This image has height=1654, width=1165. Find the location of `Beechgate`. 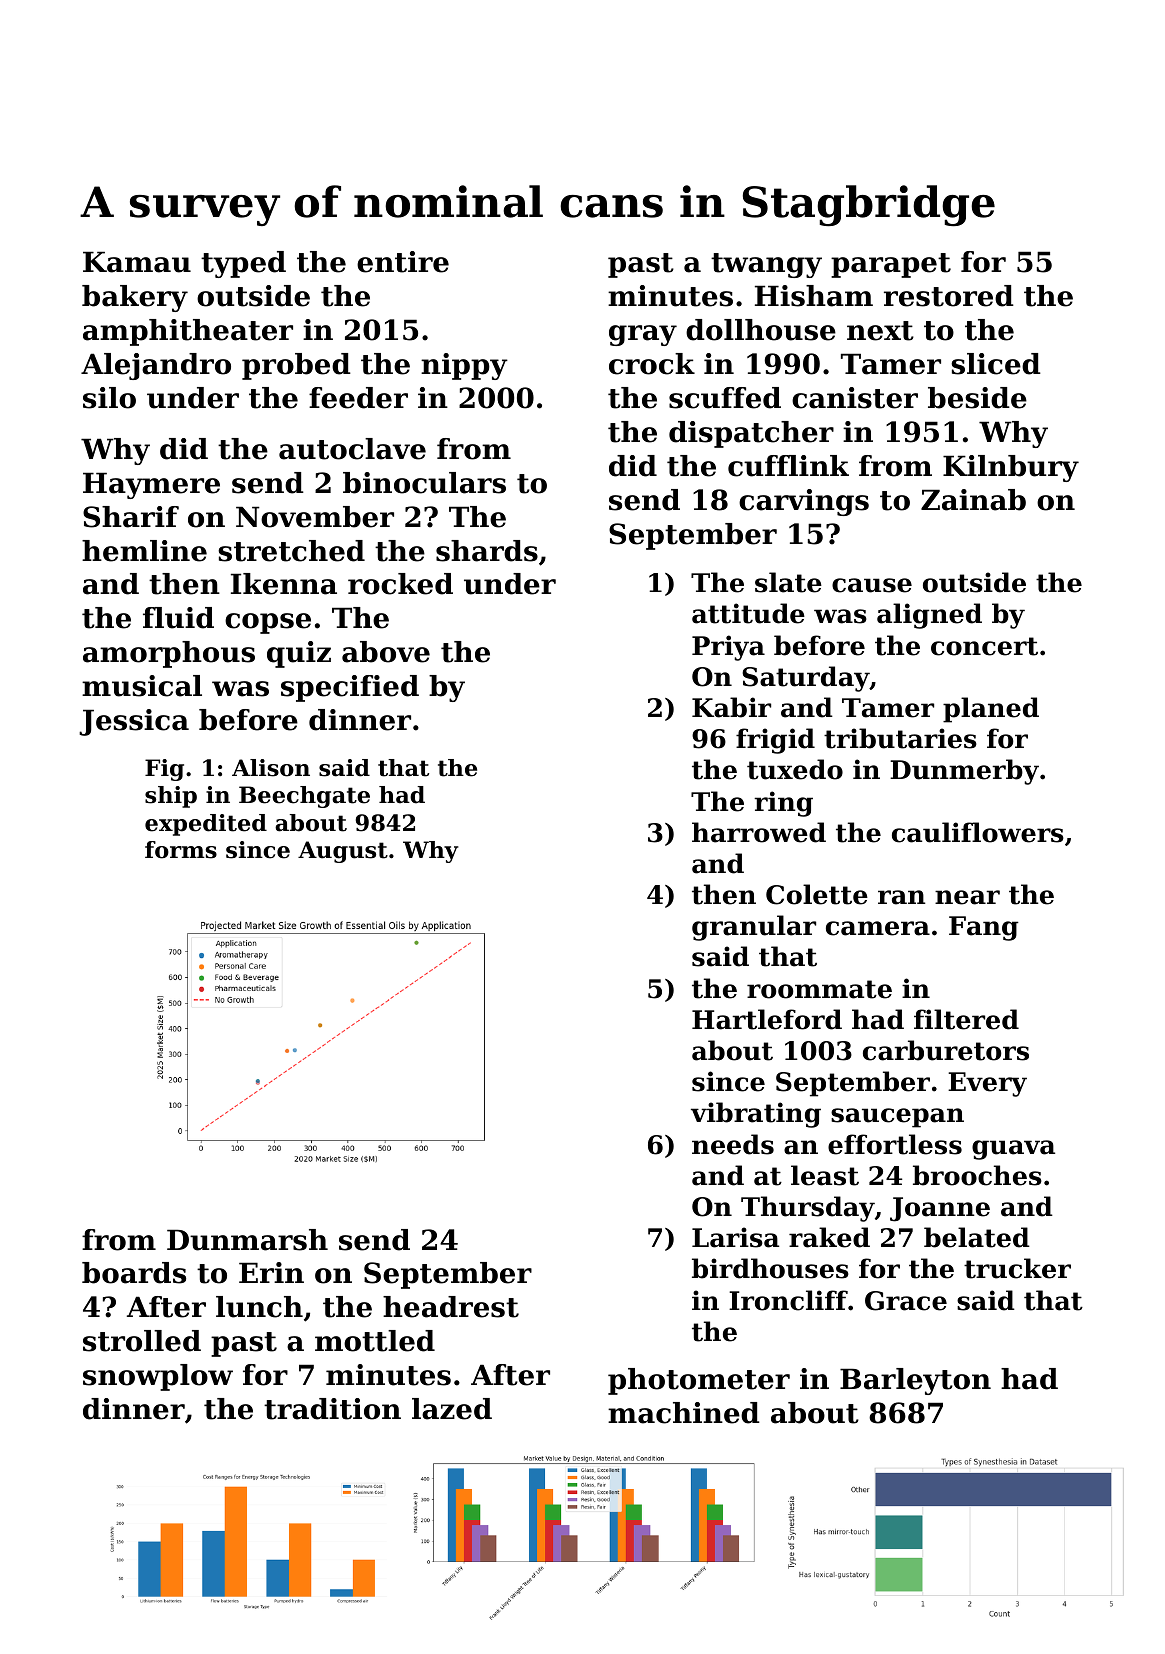

Beechgate is located at coordinates (304, 797).
